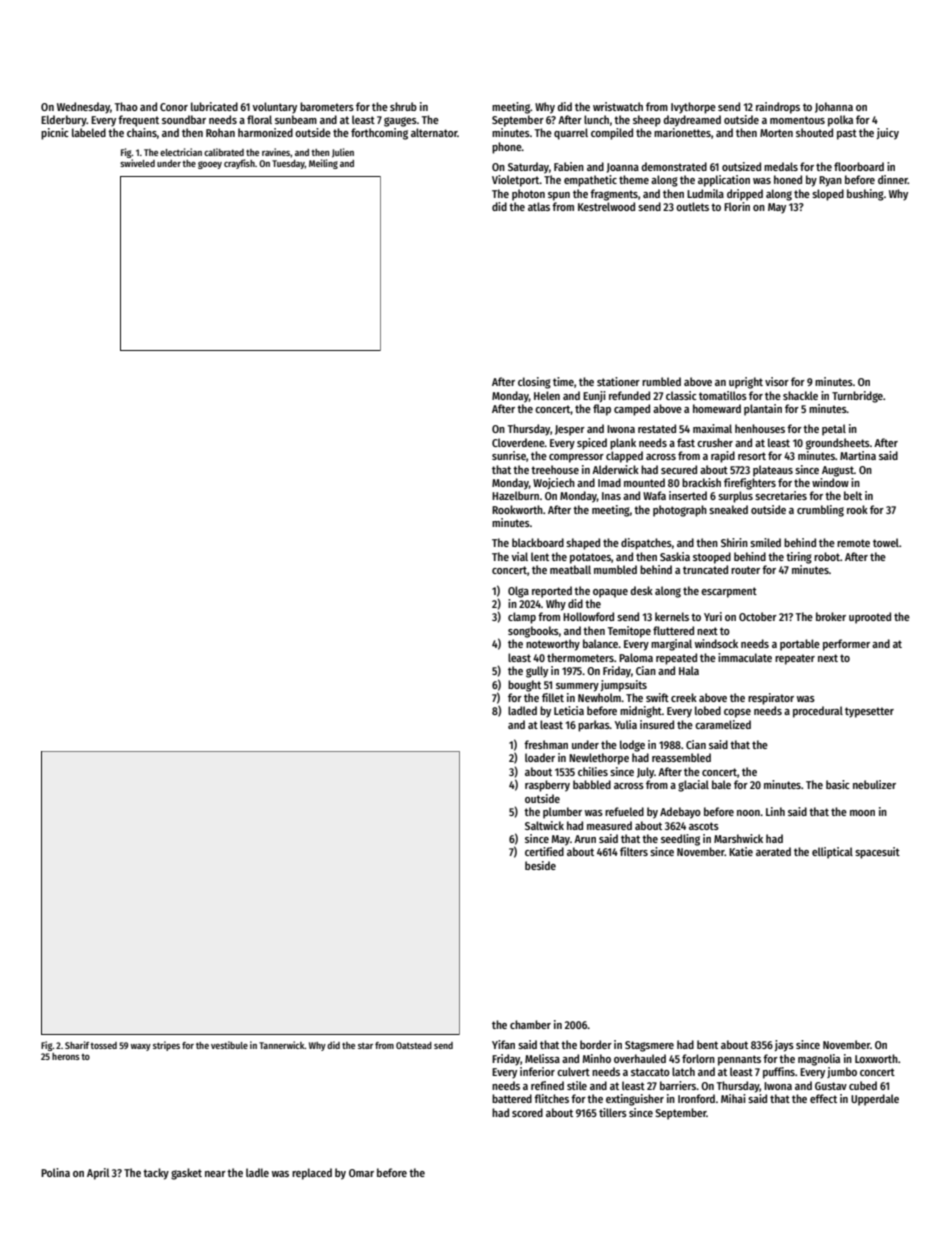  I want to click on Ivythorpe, so click(693, 108).
